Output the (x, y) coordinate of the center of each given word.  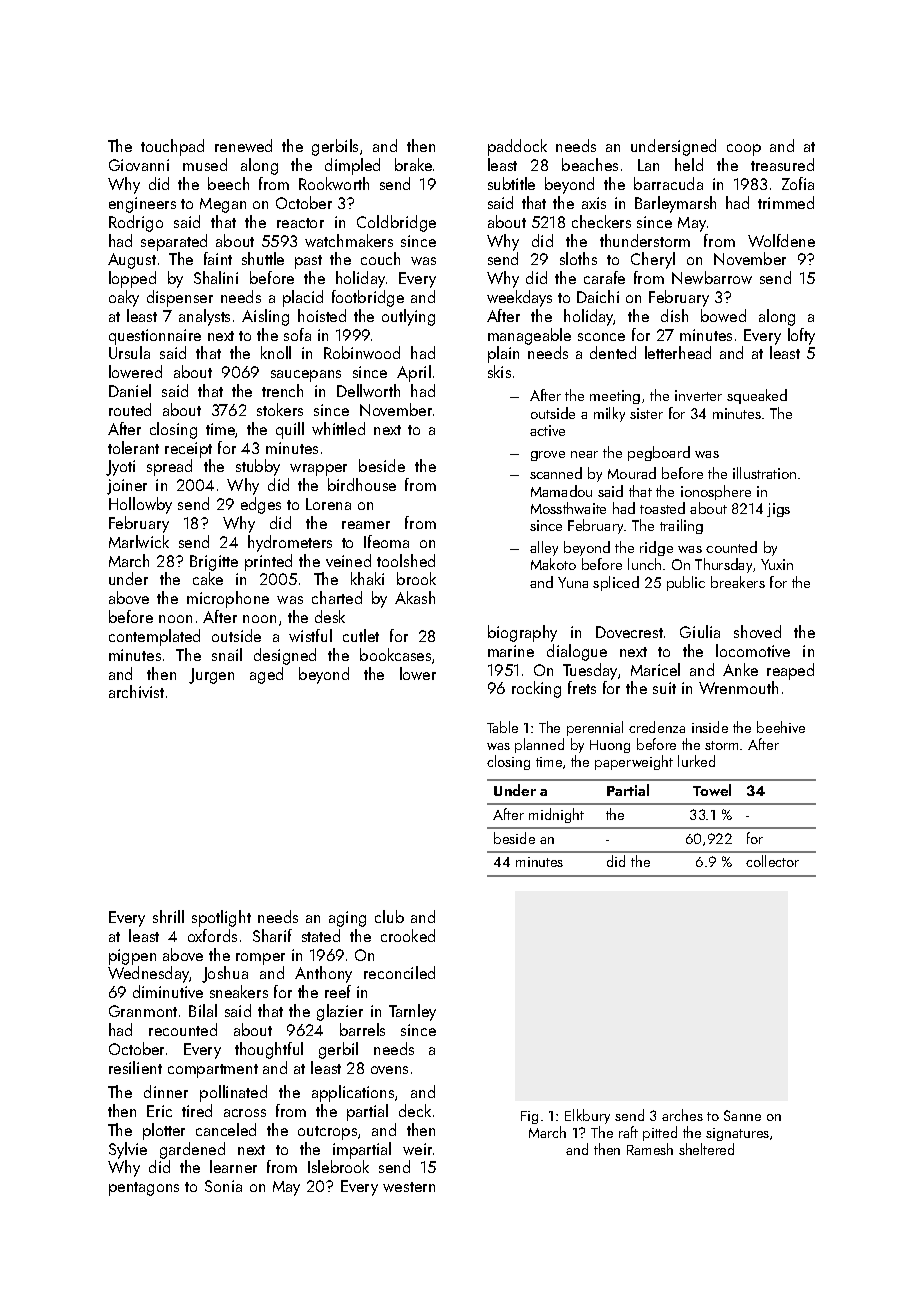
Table (502, 727)
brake (413, 164)
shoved (757, 631)
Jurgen (211, 676)
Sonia (223, 1186)
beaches (590, 164)
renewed (243, 145)
